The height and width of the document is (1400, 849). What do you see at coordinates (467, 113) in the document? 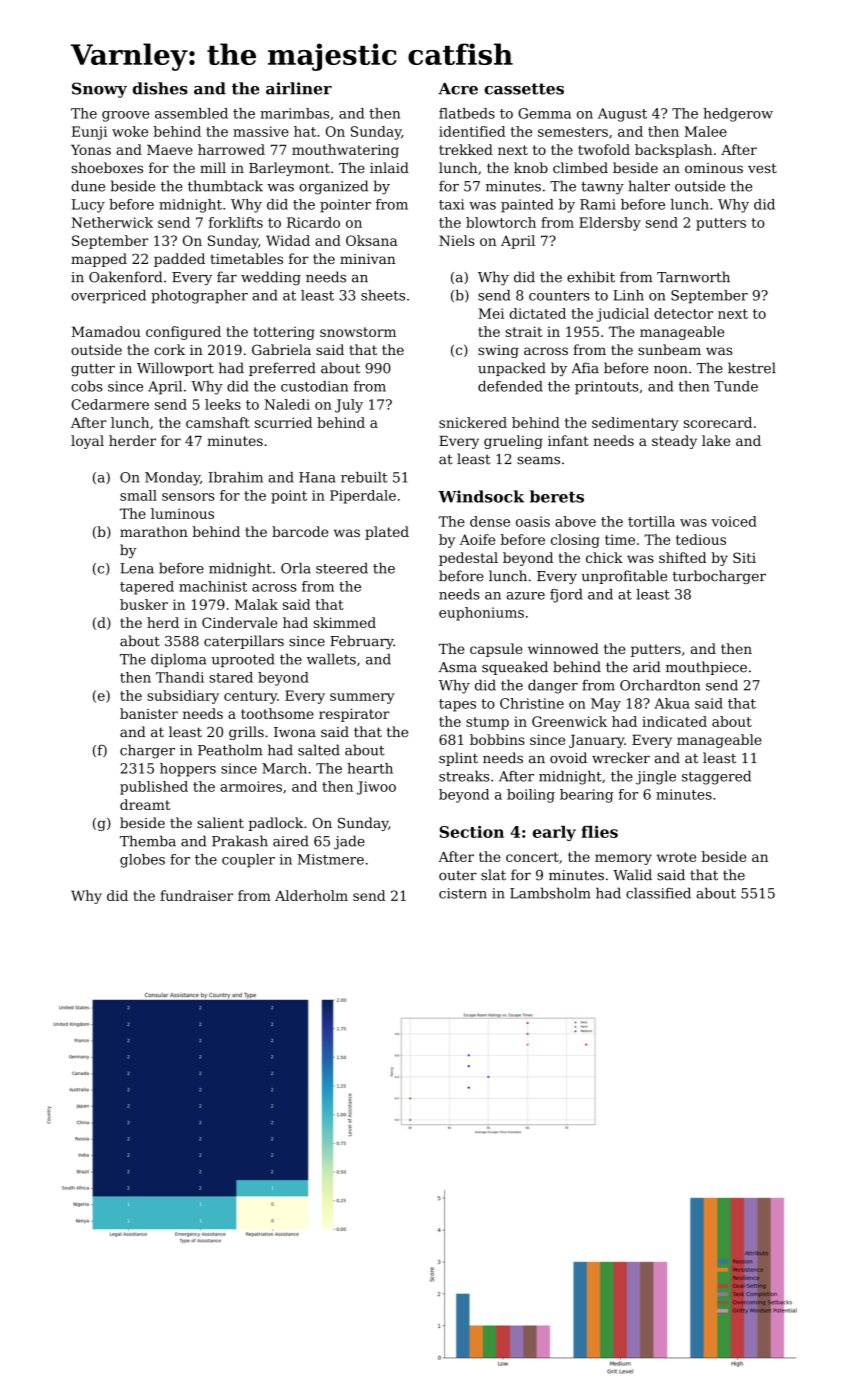
I see `flatbeds` at bounding box center [467, 113].
